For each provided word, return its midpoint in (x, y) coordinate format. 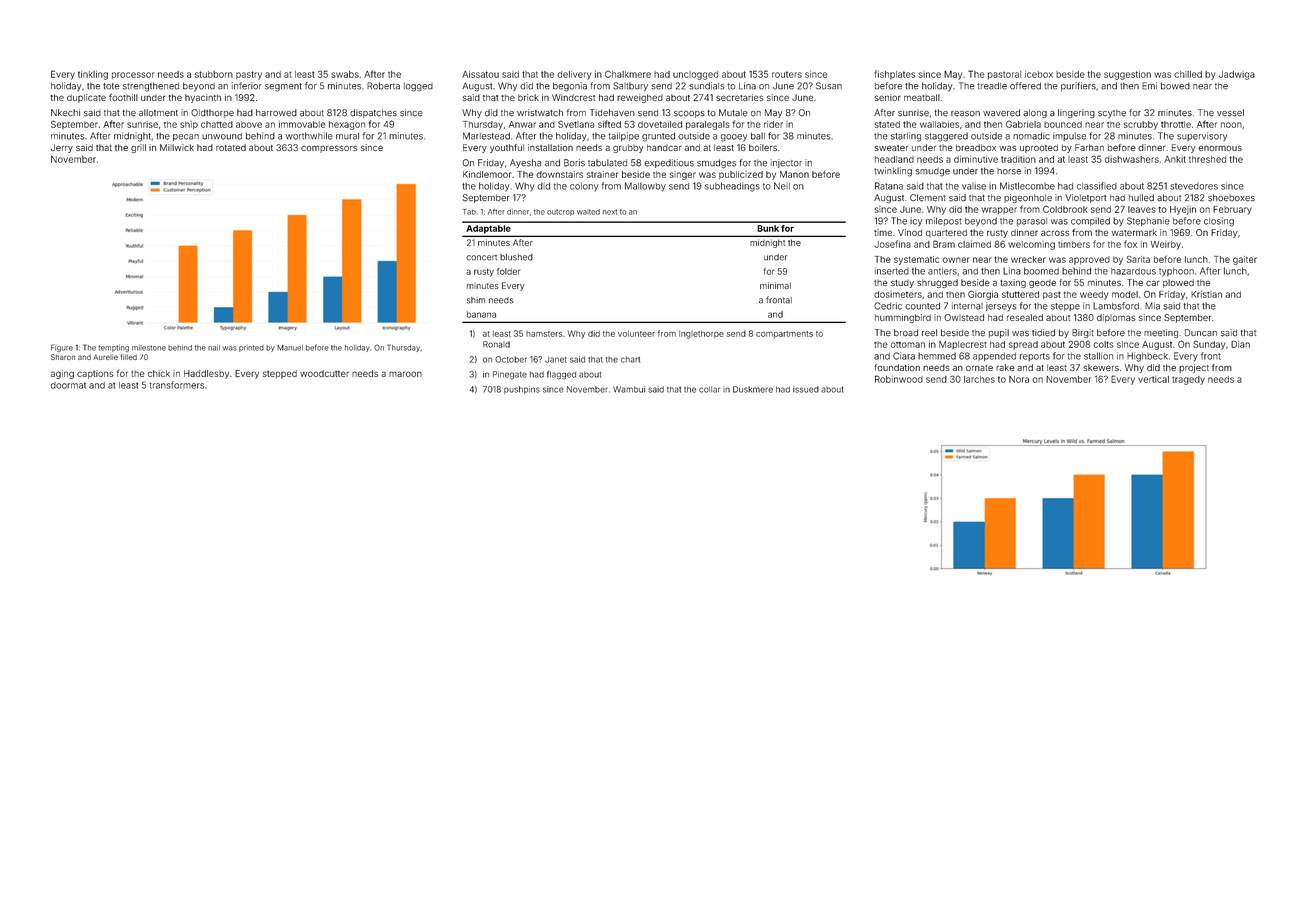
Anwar (522, 124)
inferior (247, 86)
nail (214, 348)
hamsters (544, 334)
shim (476, 300)
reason (965, 114)
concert (481, 258)
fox (1130, 244)
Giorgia (983, 295)
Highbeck (1147, 357)
